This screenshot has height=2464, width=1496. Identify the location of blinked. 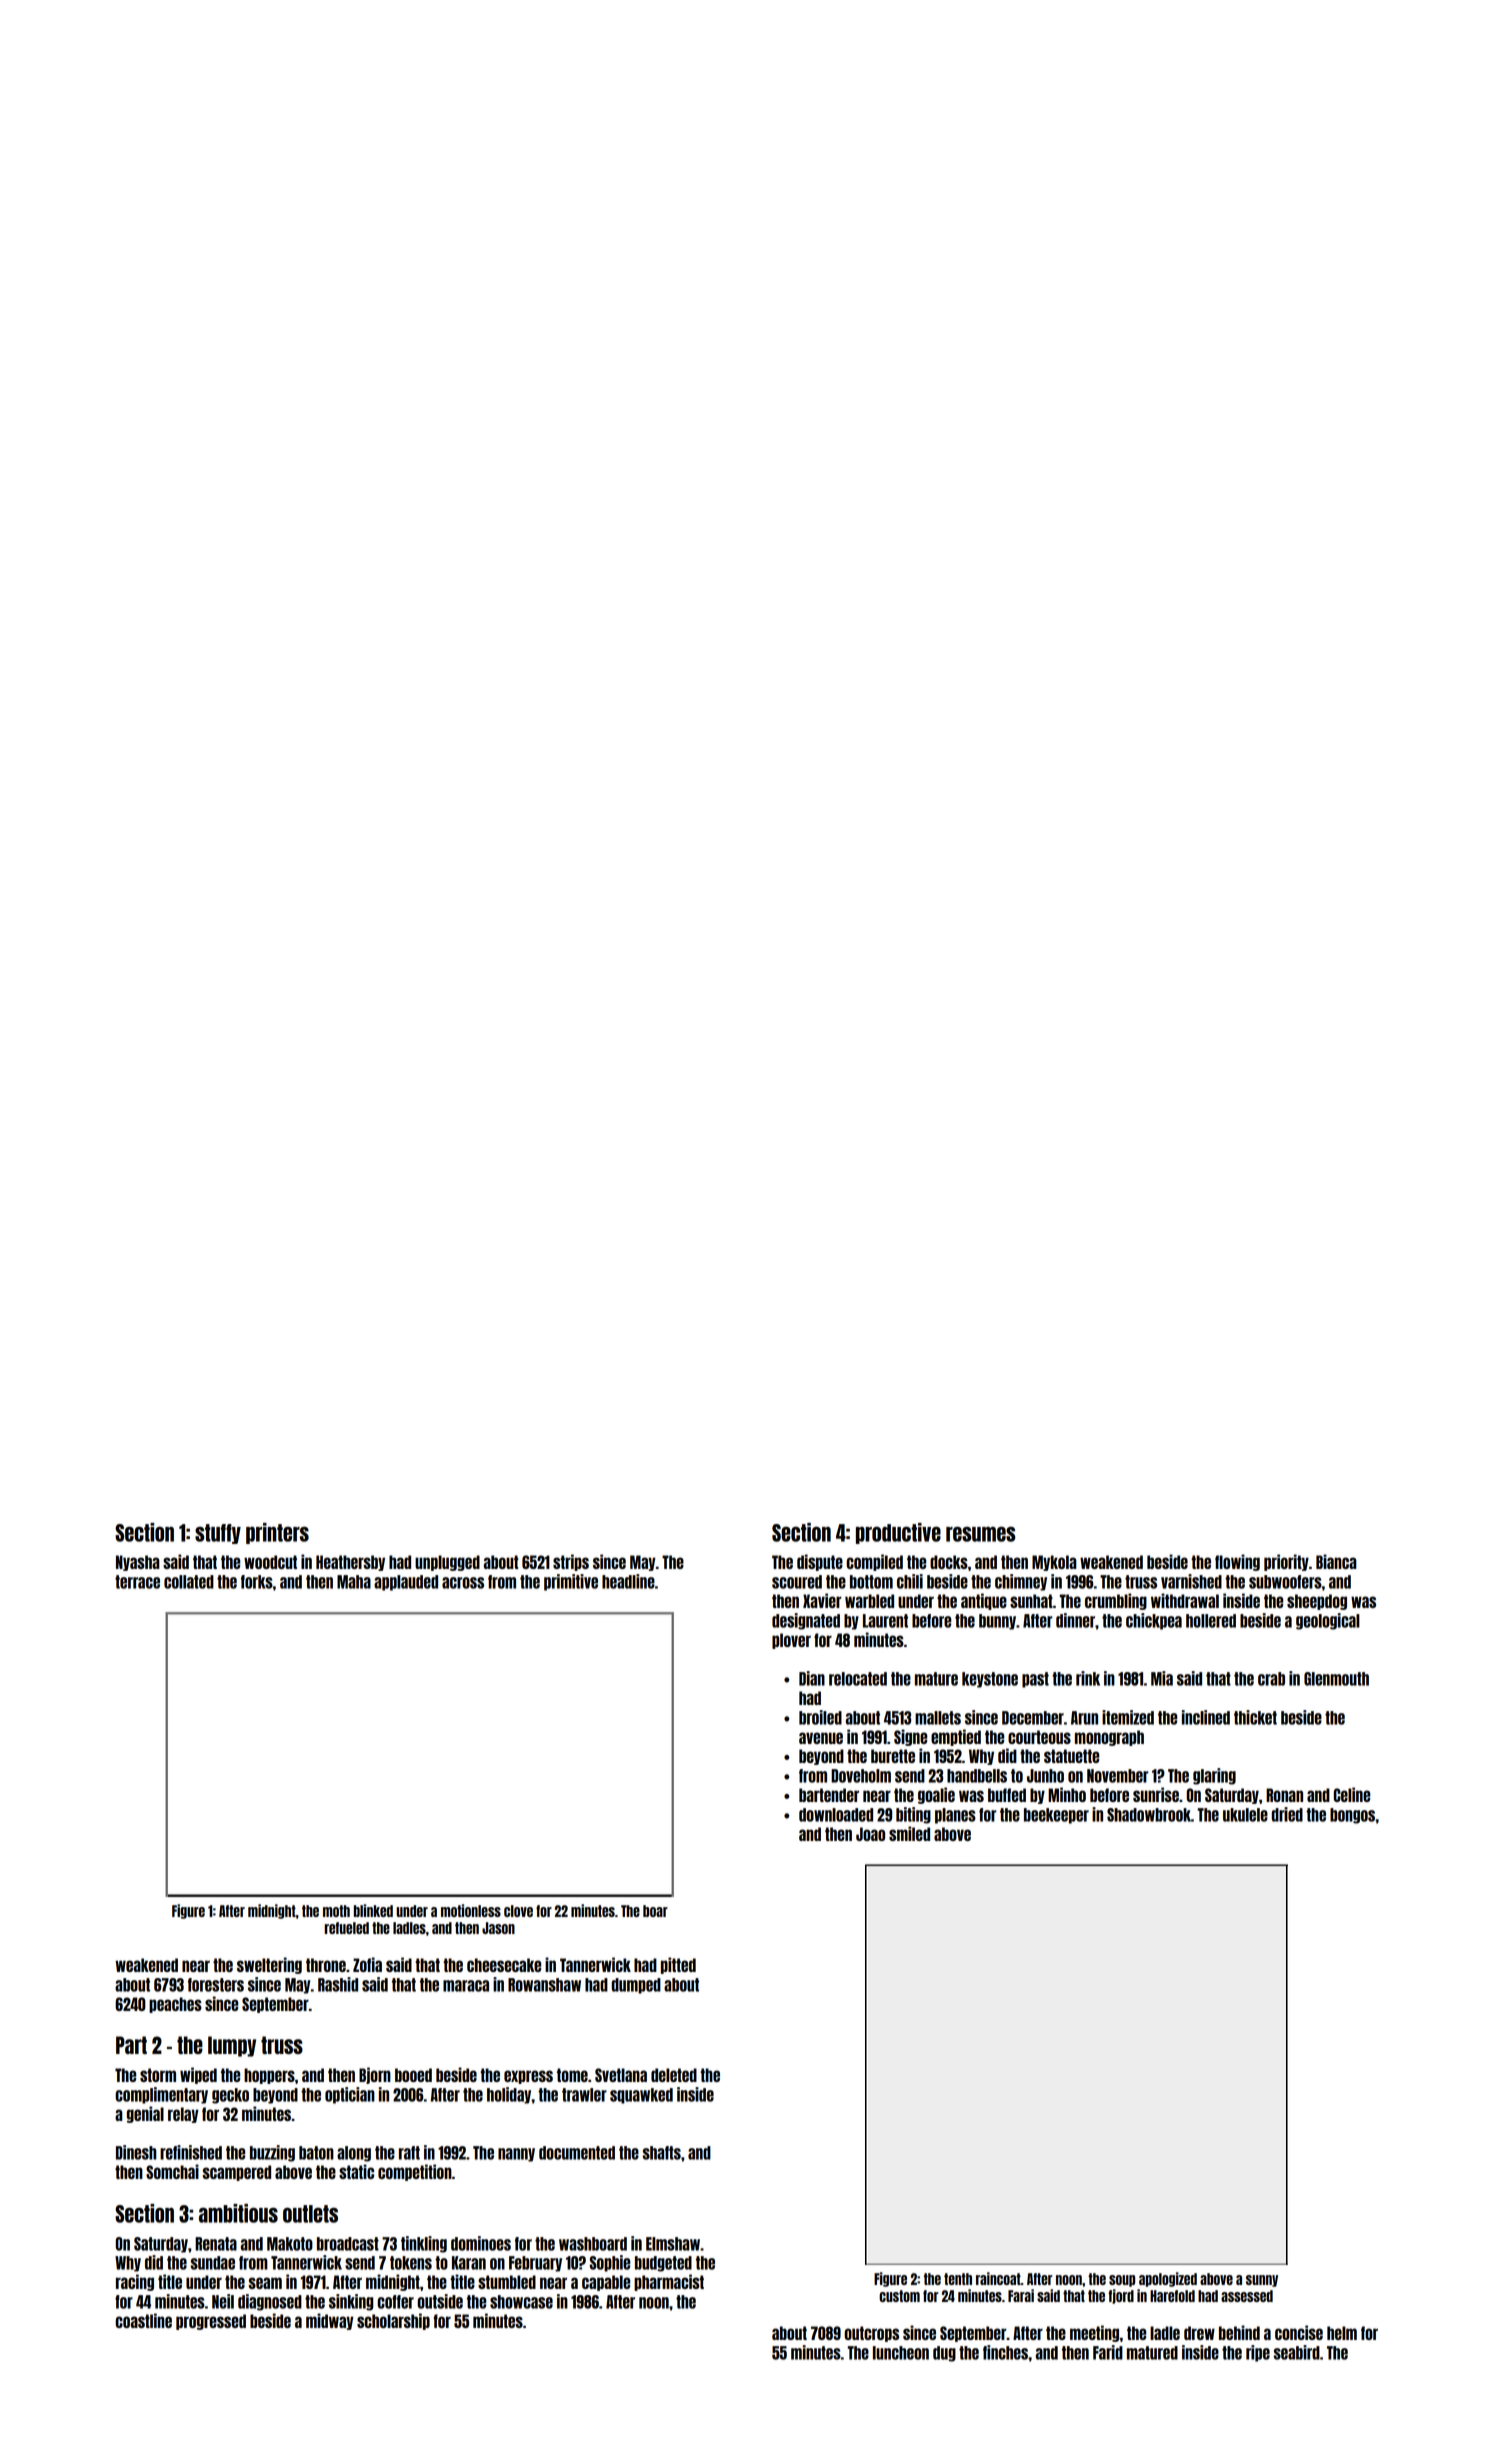
(373, 1910).
